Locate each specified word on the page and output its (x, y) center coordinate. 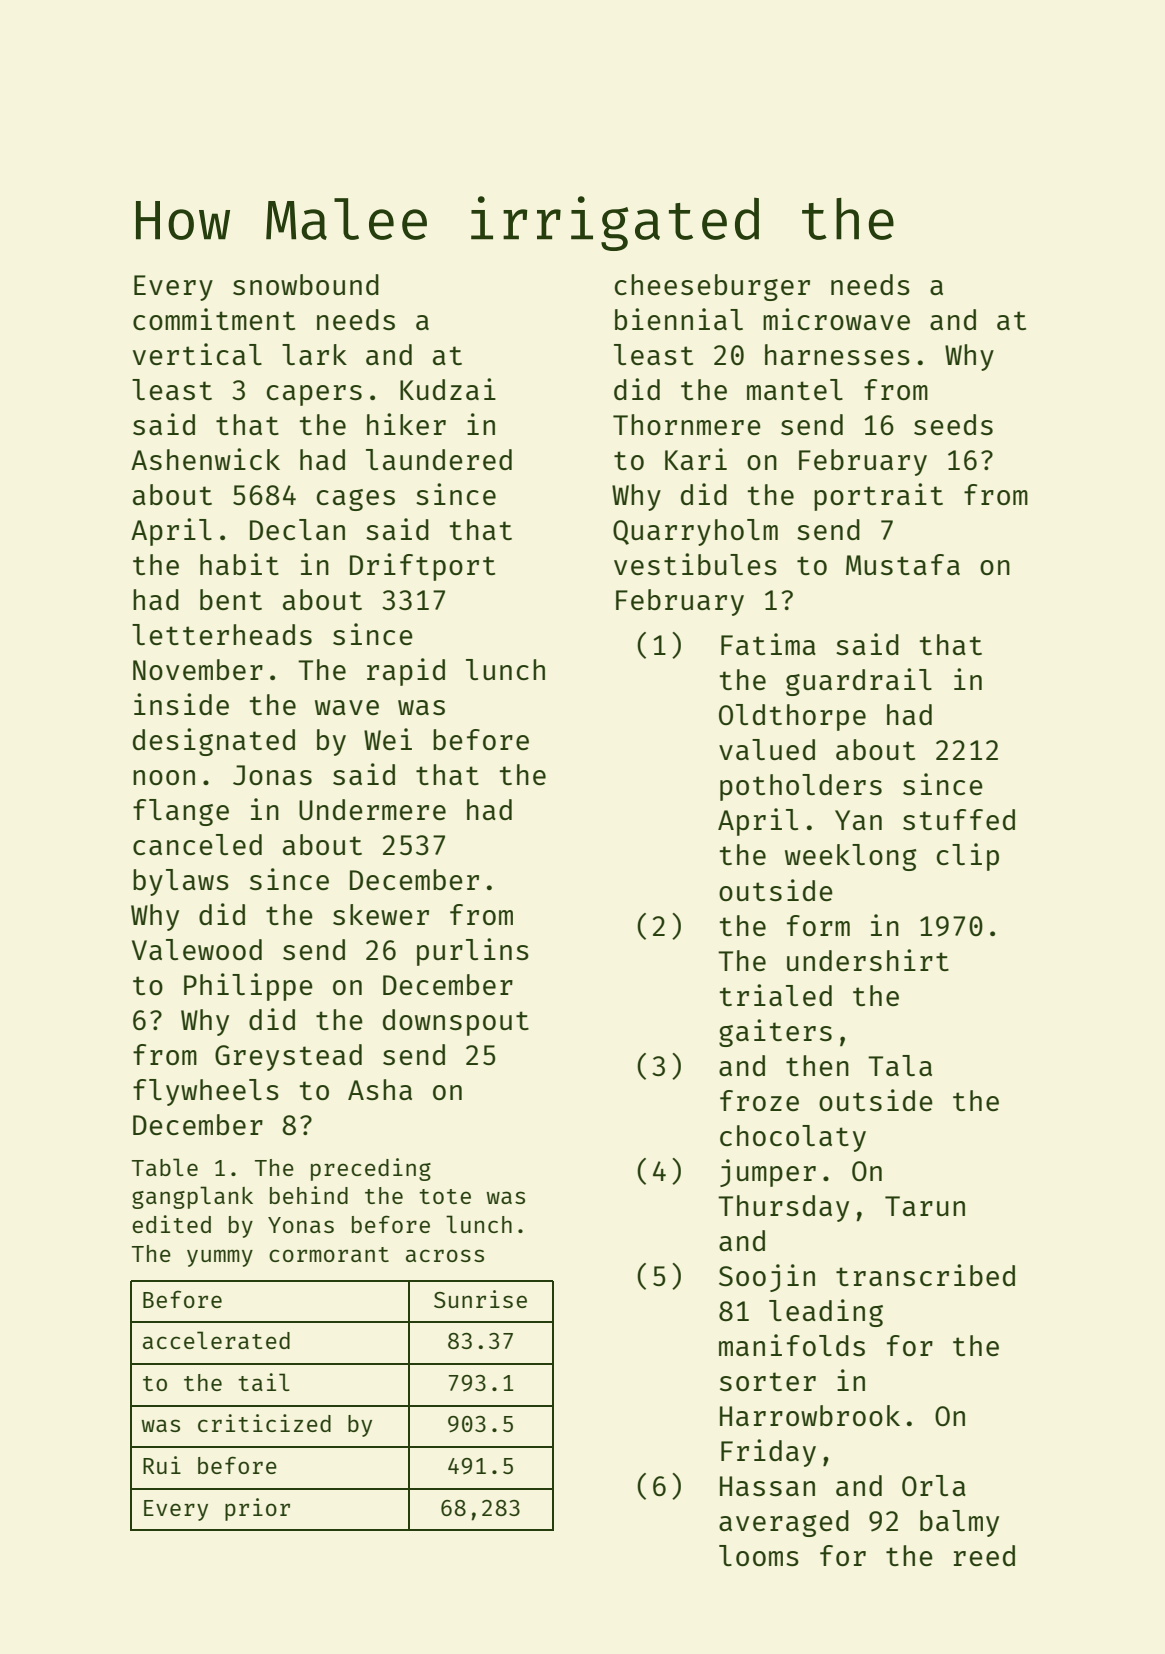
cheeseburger (712, 287)
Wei (388, 739)
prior (257, 1509)
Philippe (248, 987)
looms (759, 1555)
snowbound (306, 284)
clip (968, 857)
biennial (679, 319)
